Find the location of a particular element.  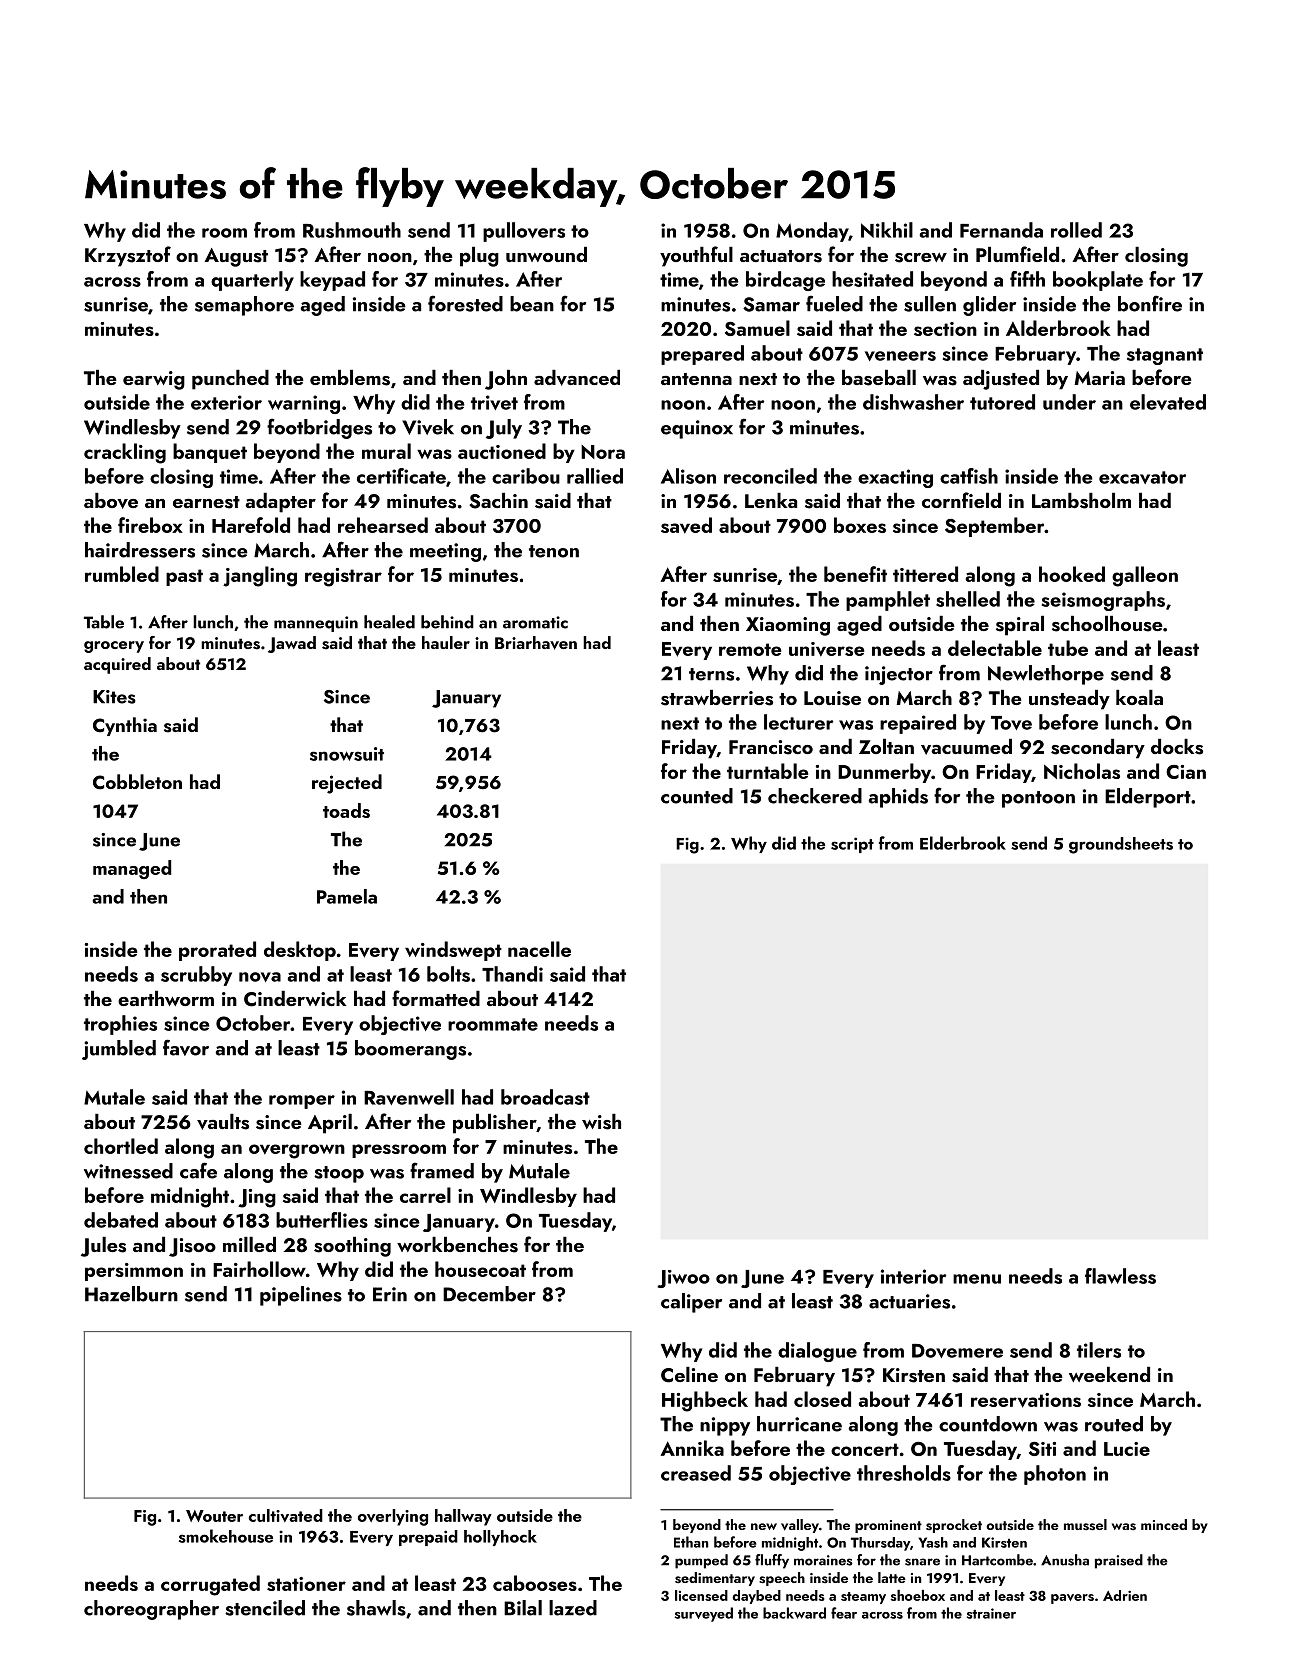

praised is located at coordinates (1119, 1561).
